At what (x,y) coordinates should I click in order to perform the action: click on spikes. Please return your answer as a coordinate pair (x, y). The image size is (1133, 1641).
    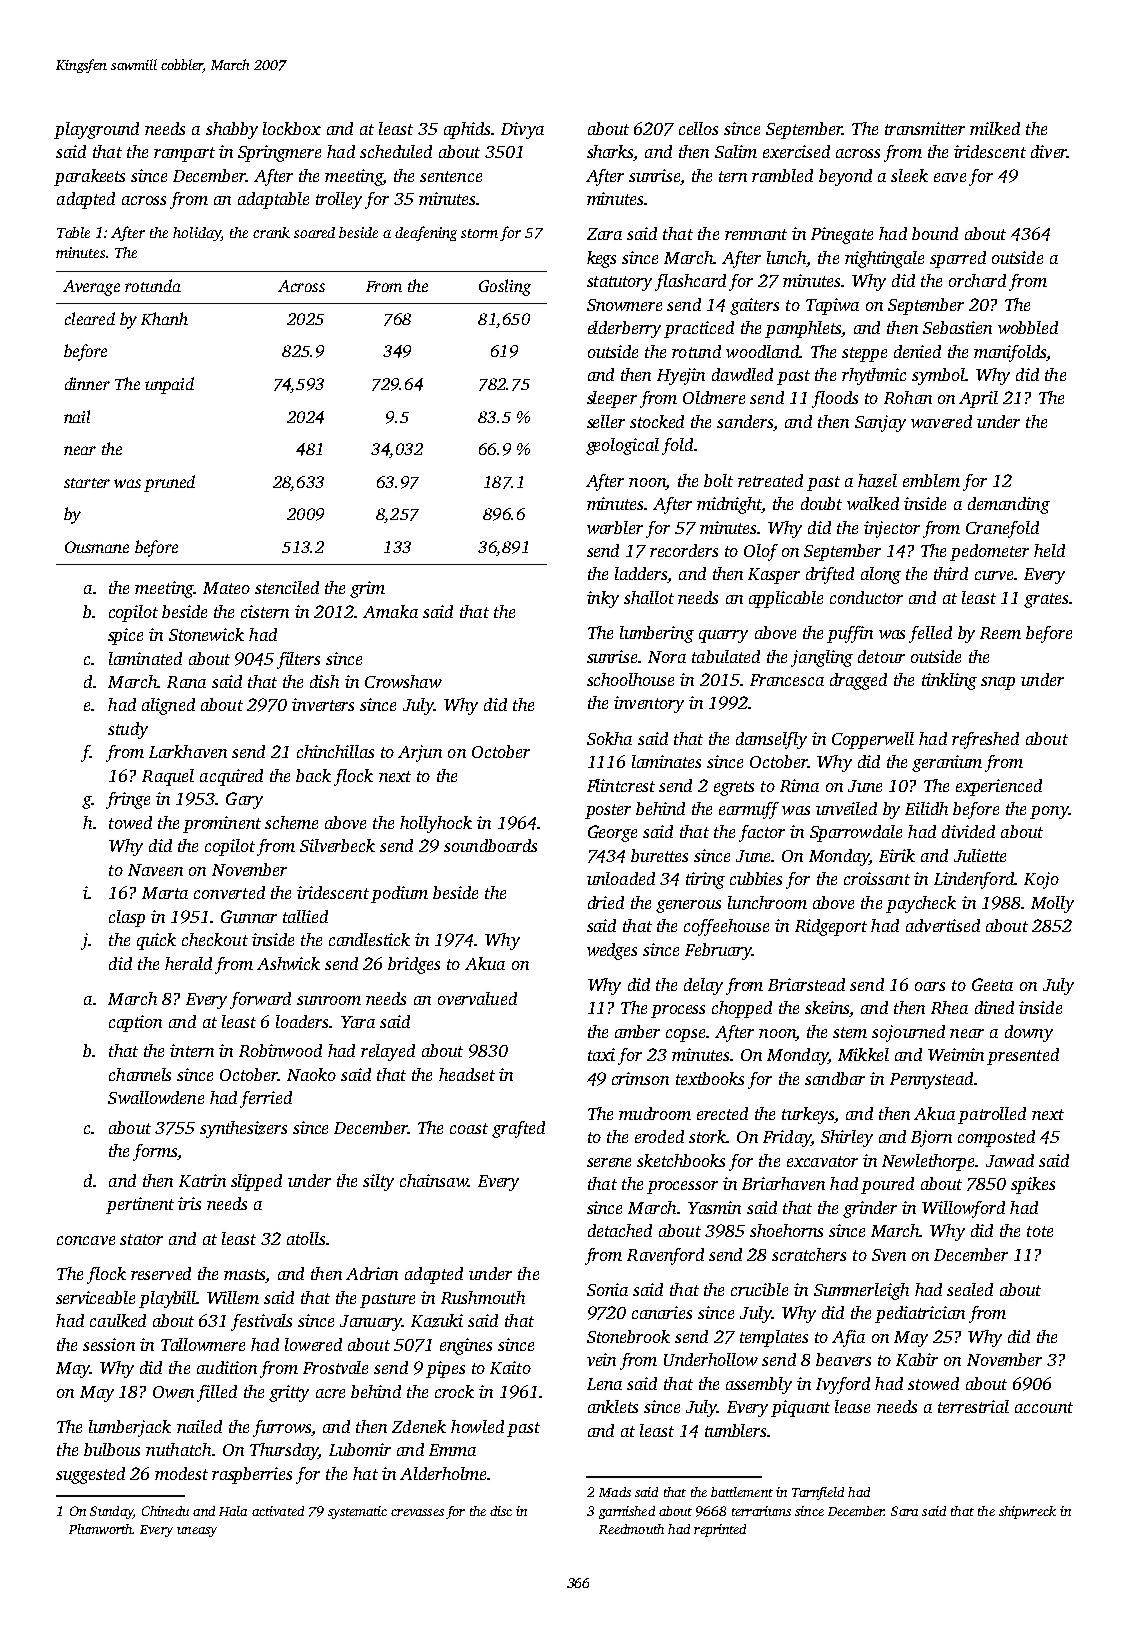
    Looking at the image, I should click on (1033, 1185).
